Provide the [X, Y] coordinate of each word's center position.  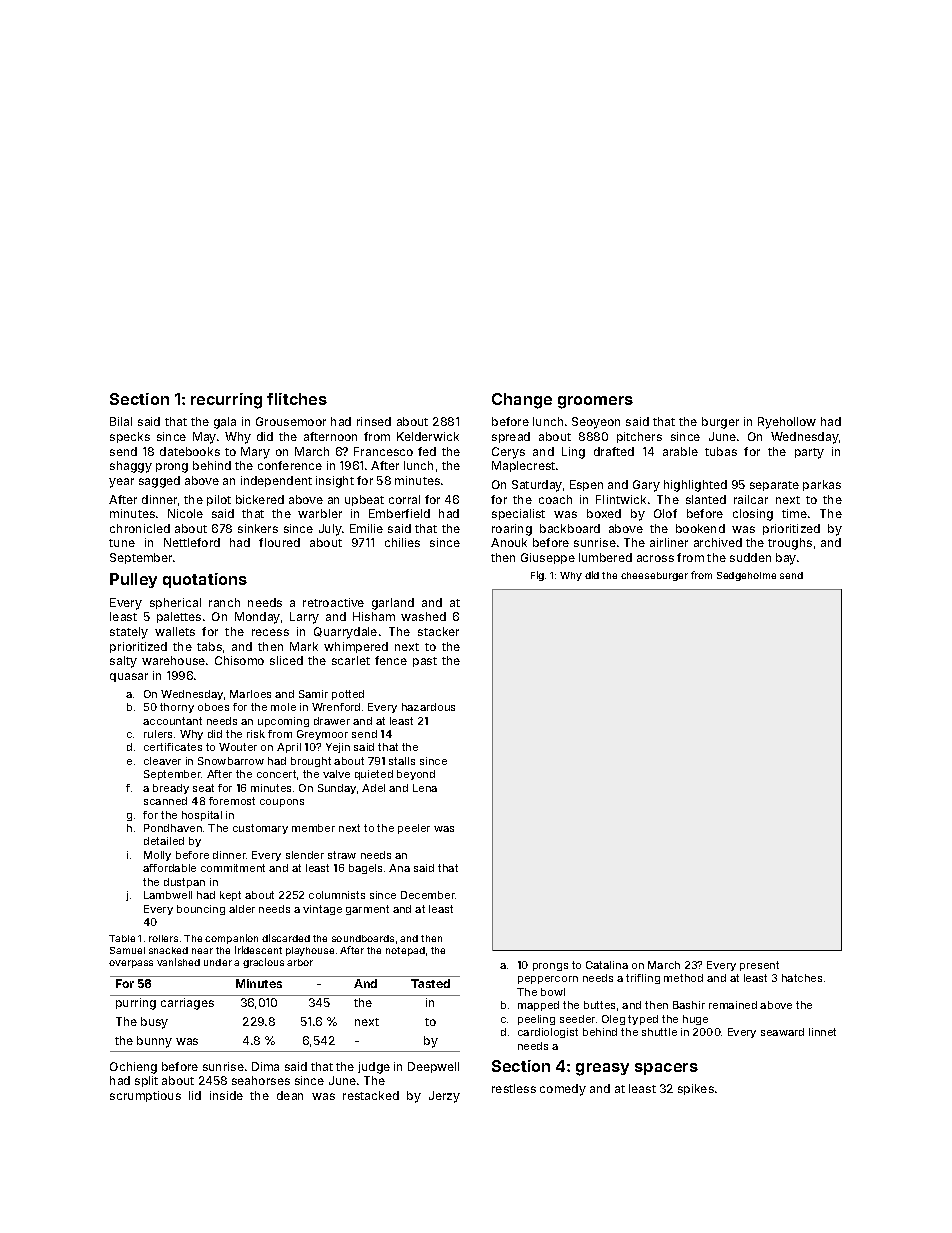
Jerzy [444, 1097]
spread [511, 437]
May [204, 438]
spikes [696, 1089]
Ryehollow [787, 423]
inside [226, 1095]
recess [270, 632]
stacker [438, 631]
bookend [700, 528]
